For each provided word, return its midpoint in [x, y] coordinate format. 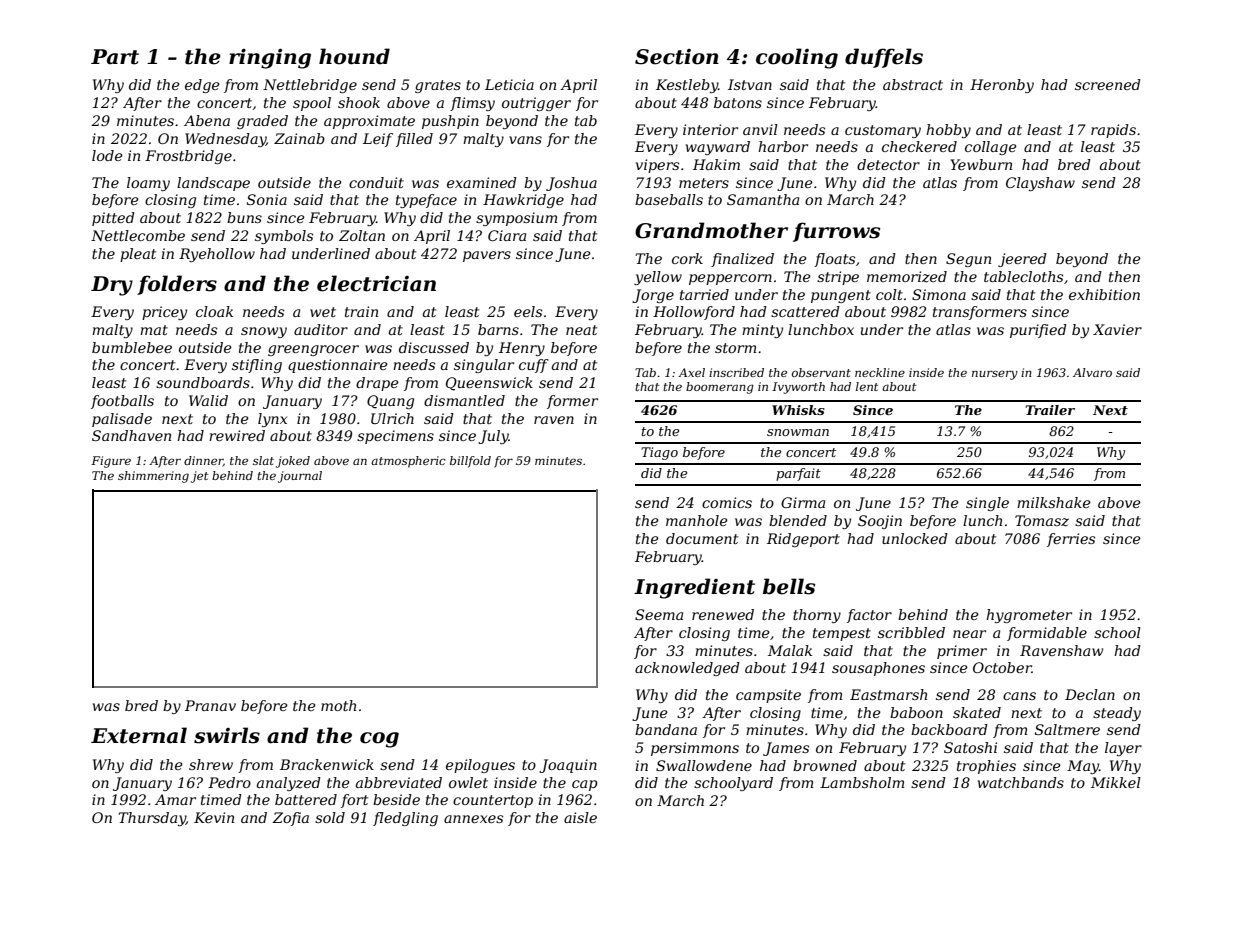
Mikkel [1116, 782]
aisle [580, 817]
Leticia [509, 84]
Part [115, 57]
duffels [884, 58]
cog [379, 740]
